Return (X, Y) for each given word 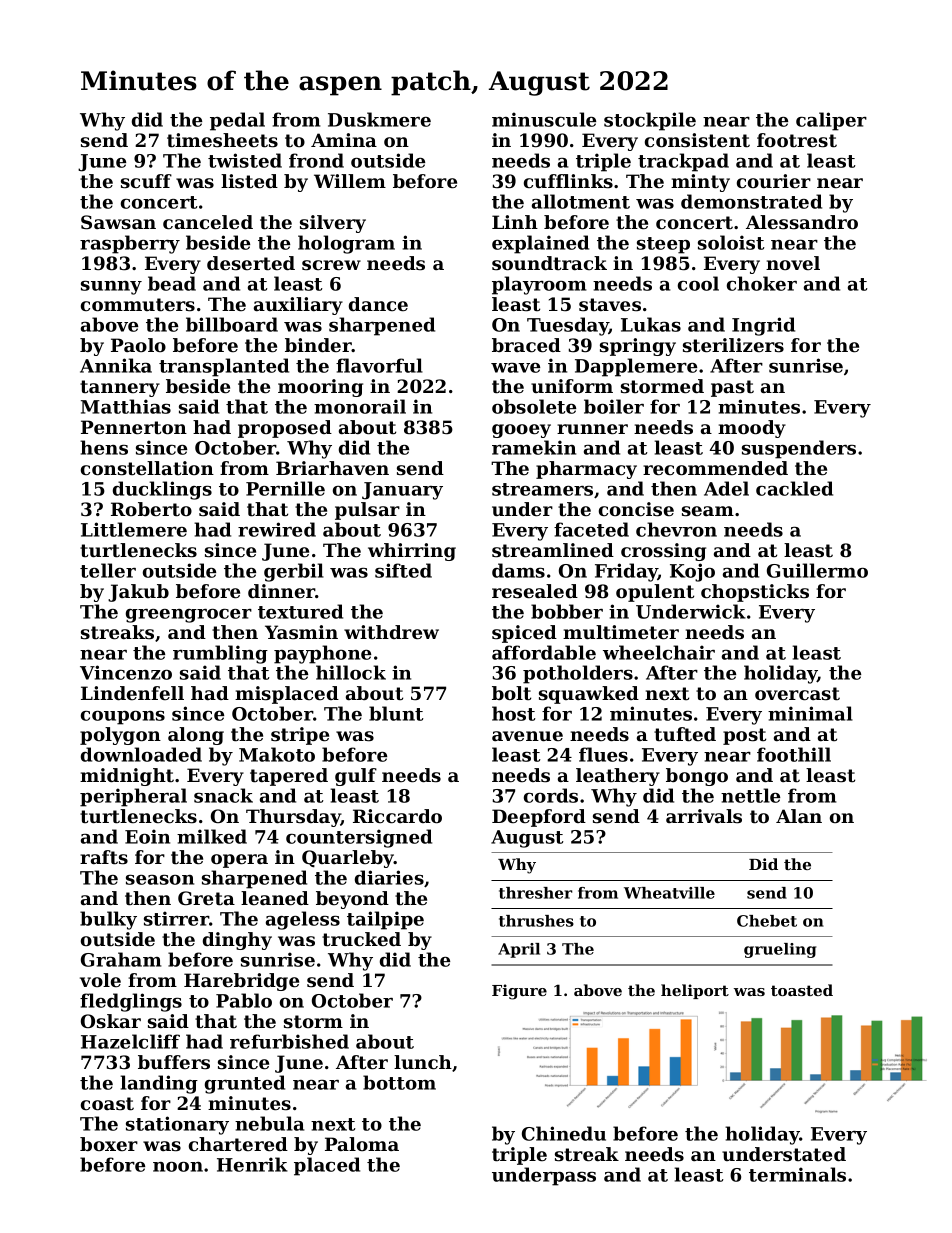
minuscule (544, 119)
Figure (519, 992)
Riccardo (397, 816)
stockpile (650, 121)
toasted (802, 990)
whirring (412, 552)
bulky (108, 920)
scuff (146, 181)
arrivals (704, 816)
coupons (123, 718)
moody (752, 429)
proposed (285, 429)
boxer (109, 1144)
